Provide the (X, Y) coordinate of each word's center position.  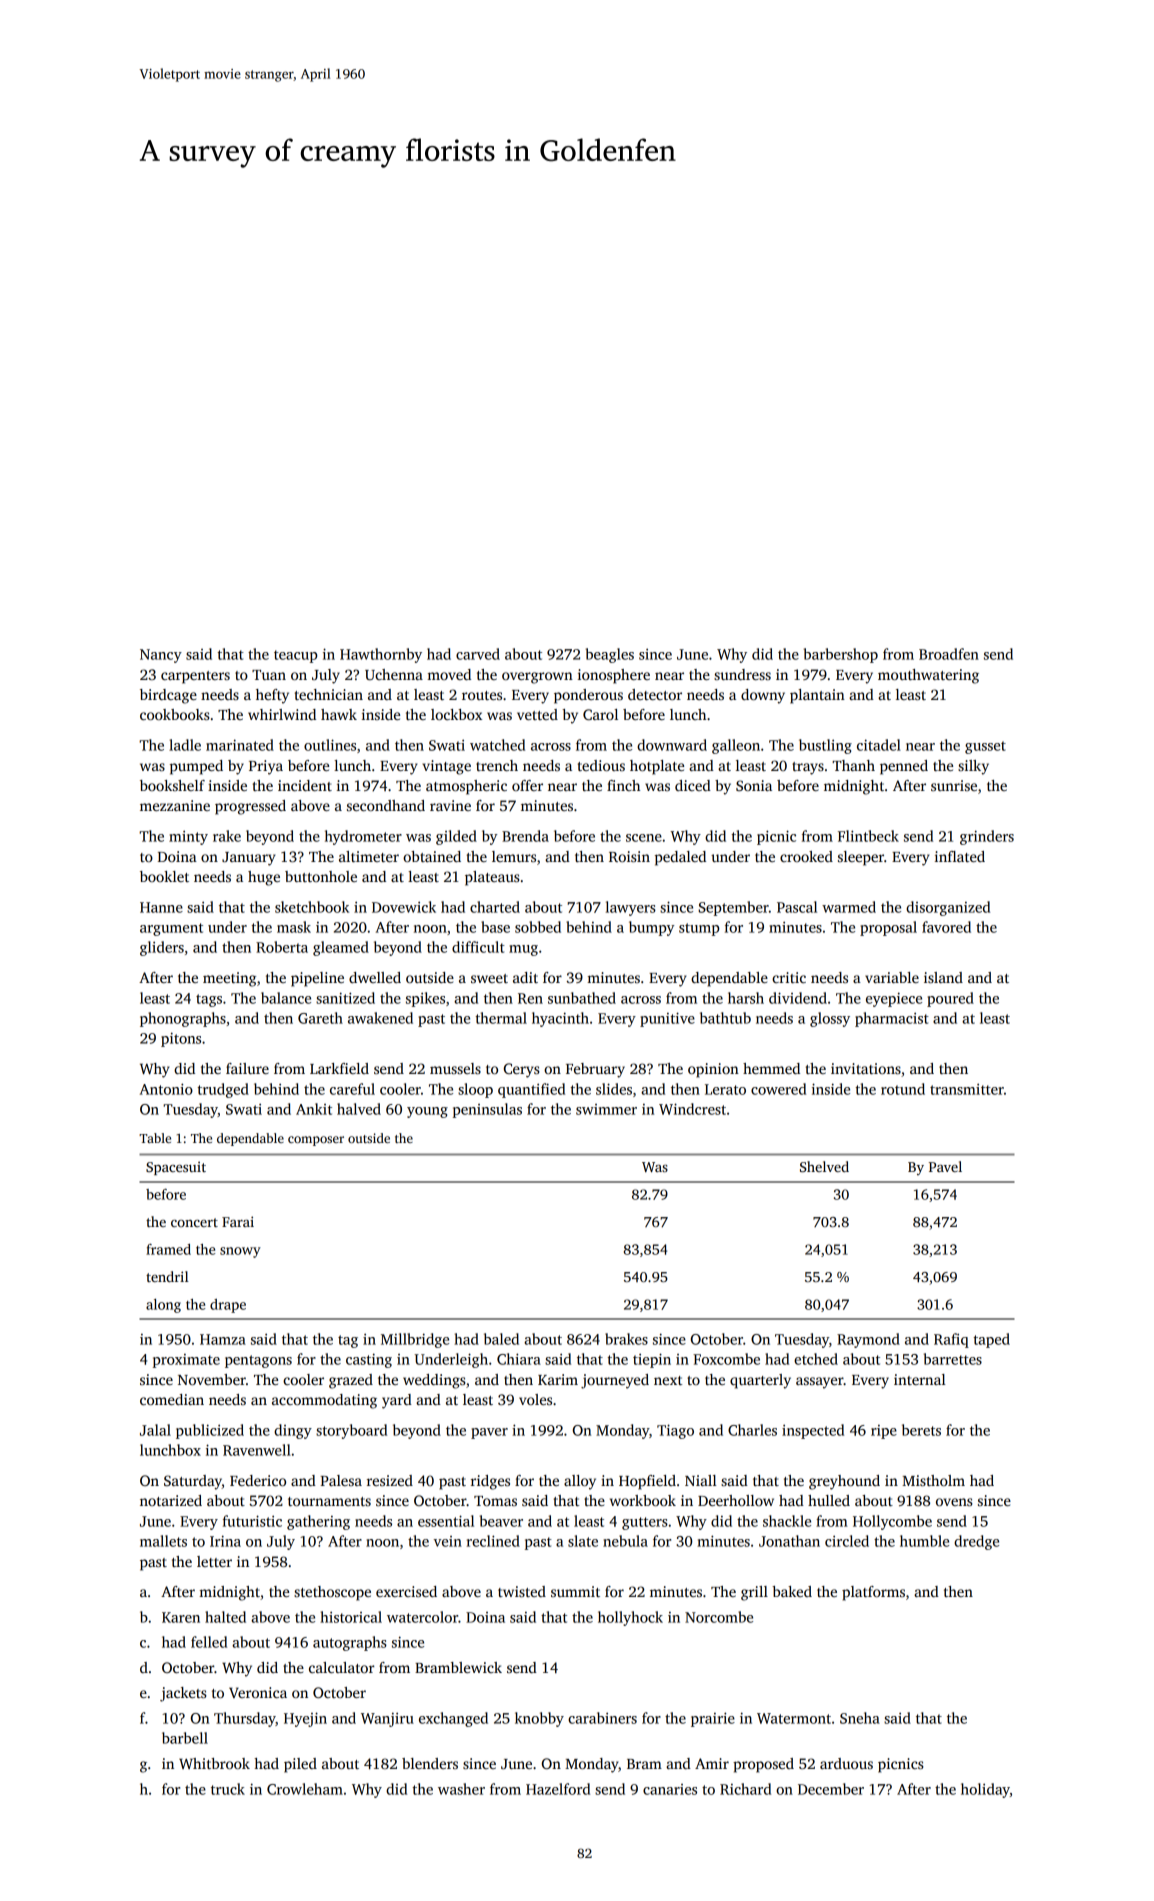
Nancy (161, 656)
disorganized (948, 908)
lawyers (631, 908)
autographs (350, 1643)
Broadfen (949, 654)
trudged (223, 1090)
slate (583, 1541)
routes (482, 695)
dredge (976, 1542)
